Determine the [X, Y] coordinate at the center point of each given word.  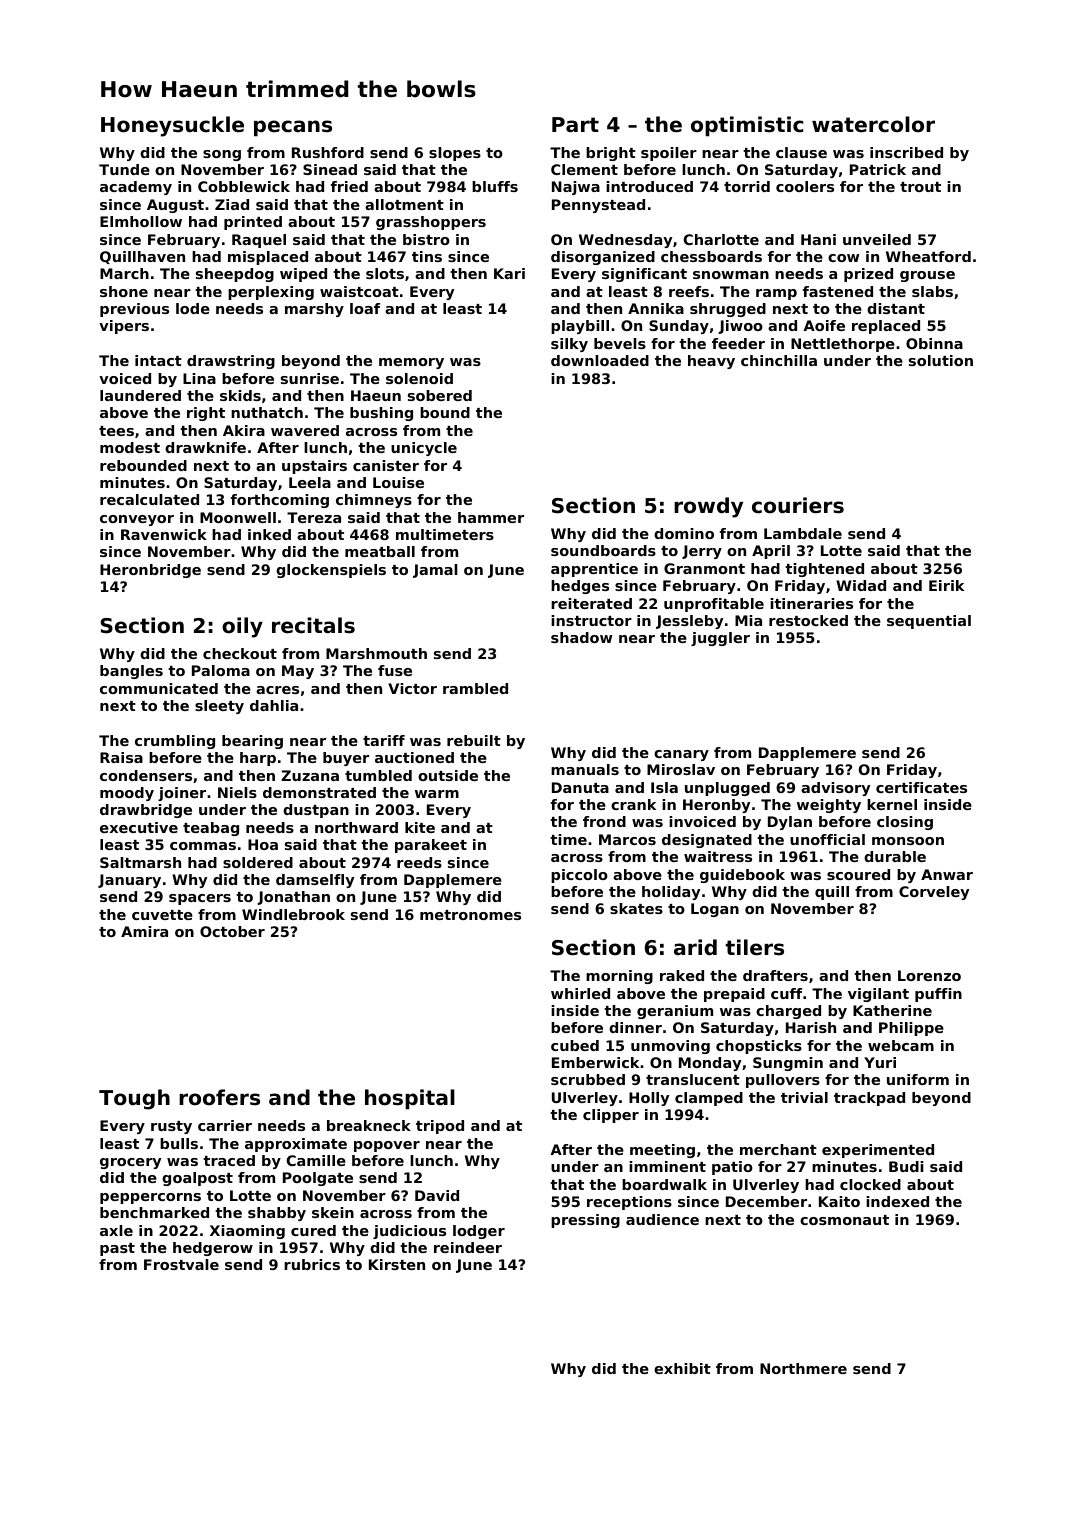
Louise [398, 482]
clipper [611, 1116]
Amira [144, 931]
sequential [929, 622]
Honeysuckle [172, 126]
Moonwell [238, 517]
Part [575, 125]
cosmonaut [844, 1220]
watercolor [873, 124]
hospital [410, 1099]
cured [313, 1230]
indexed [897, 1201]
